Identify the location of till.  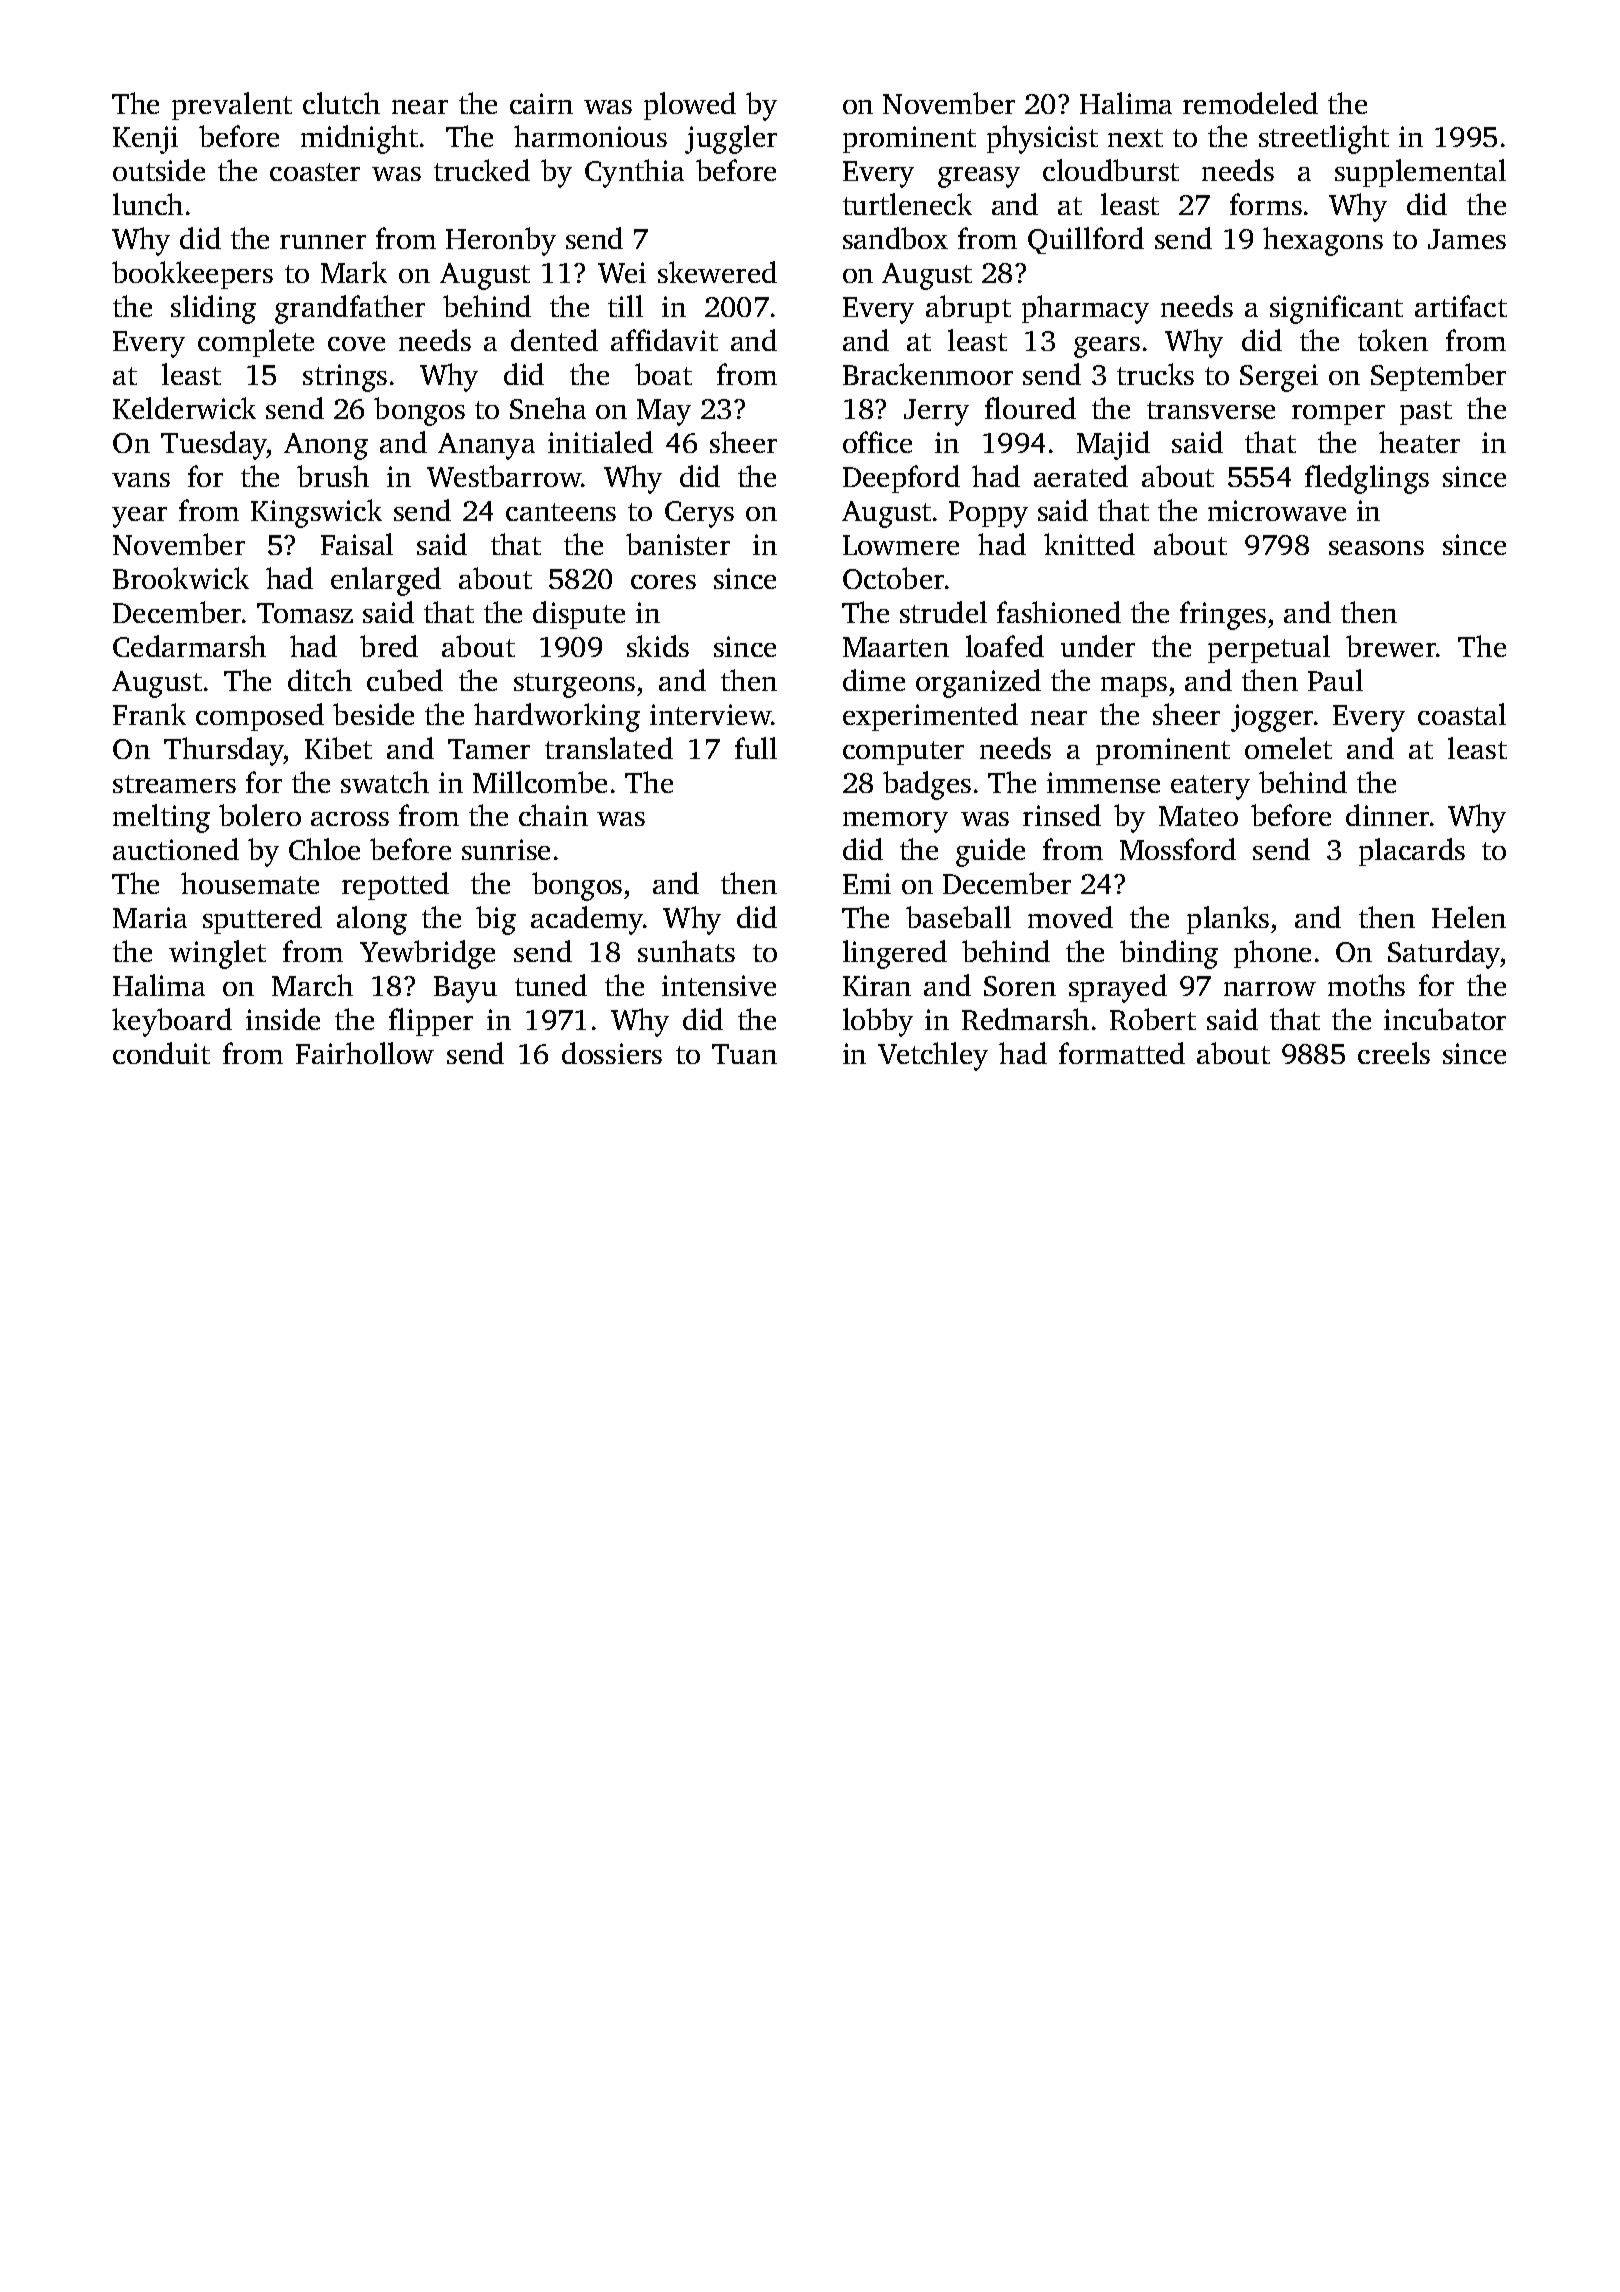
(625, 306).
